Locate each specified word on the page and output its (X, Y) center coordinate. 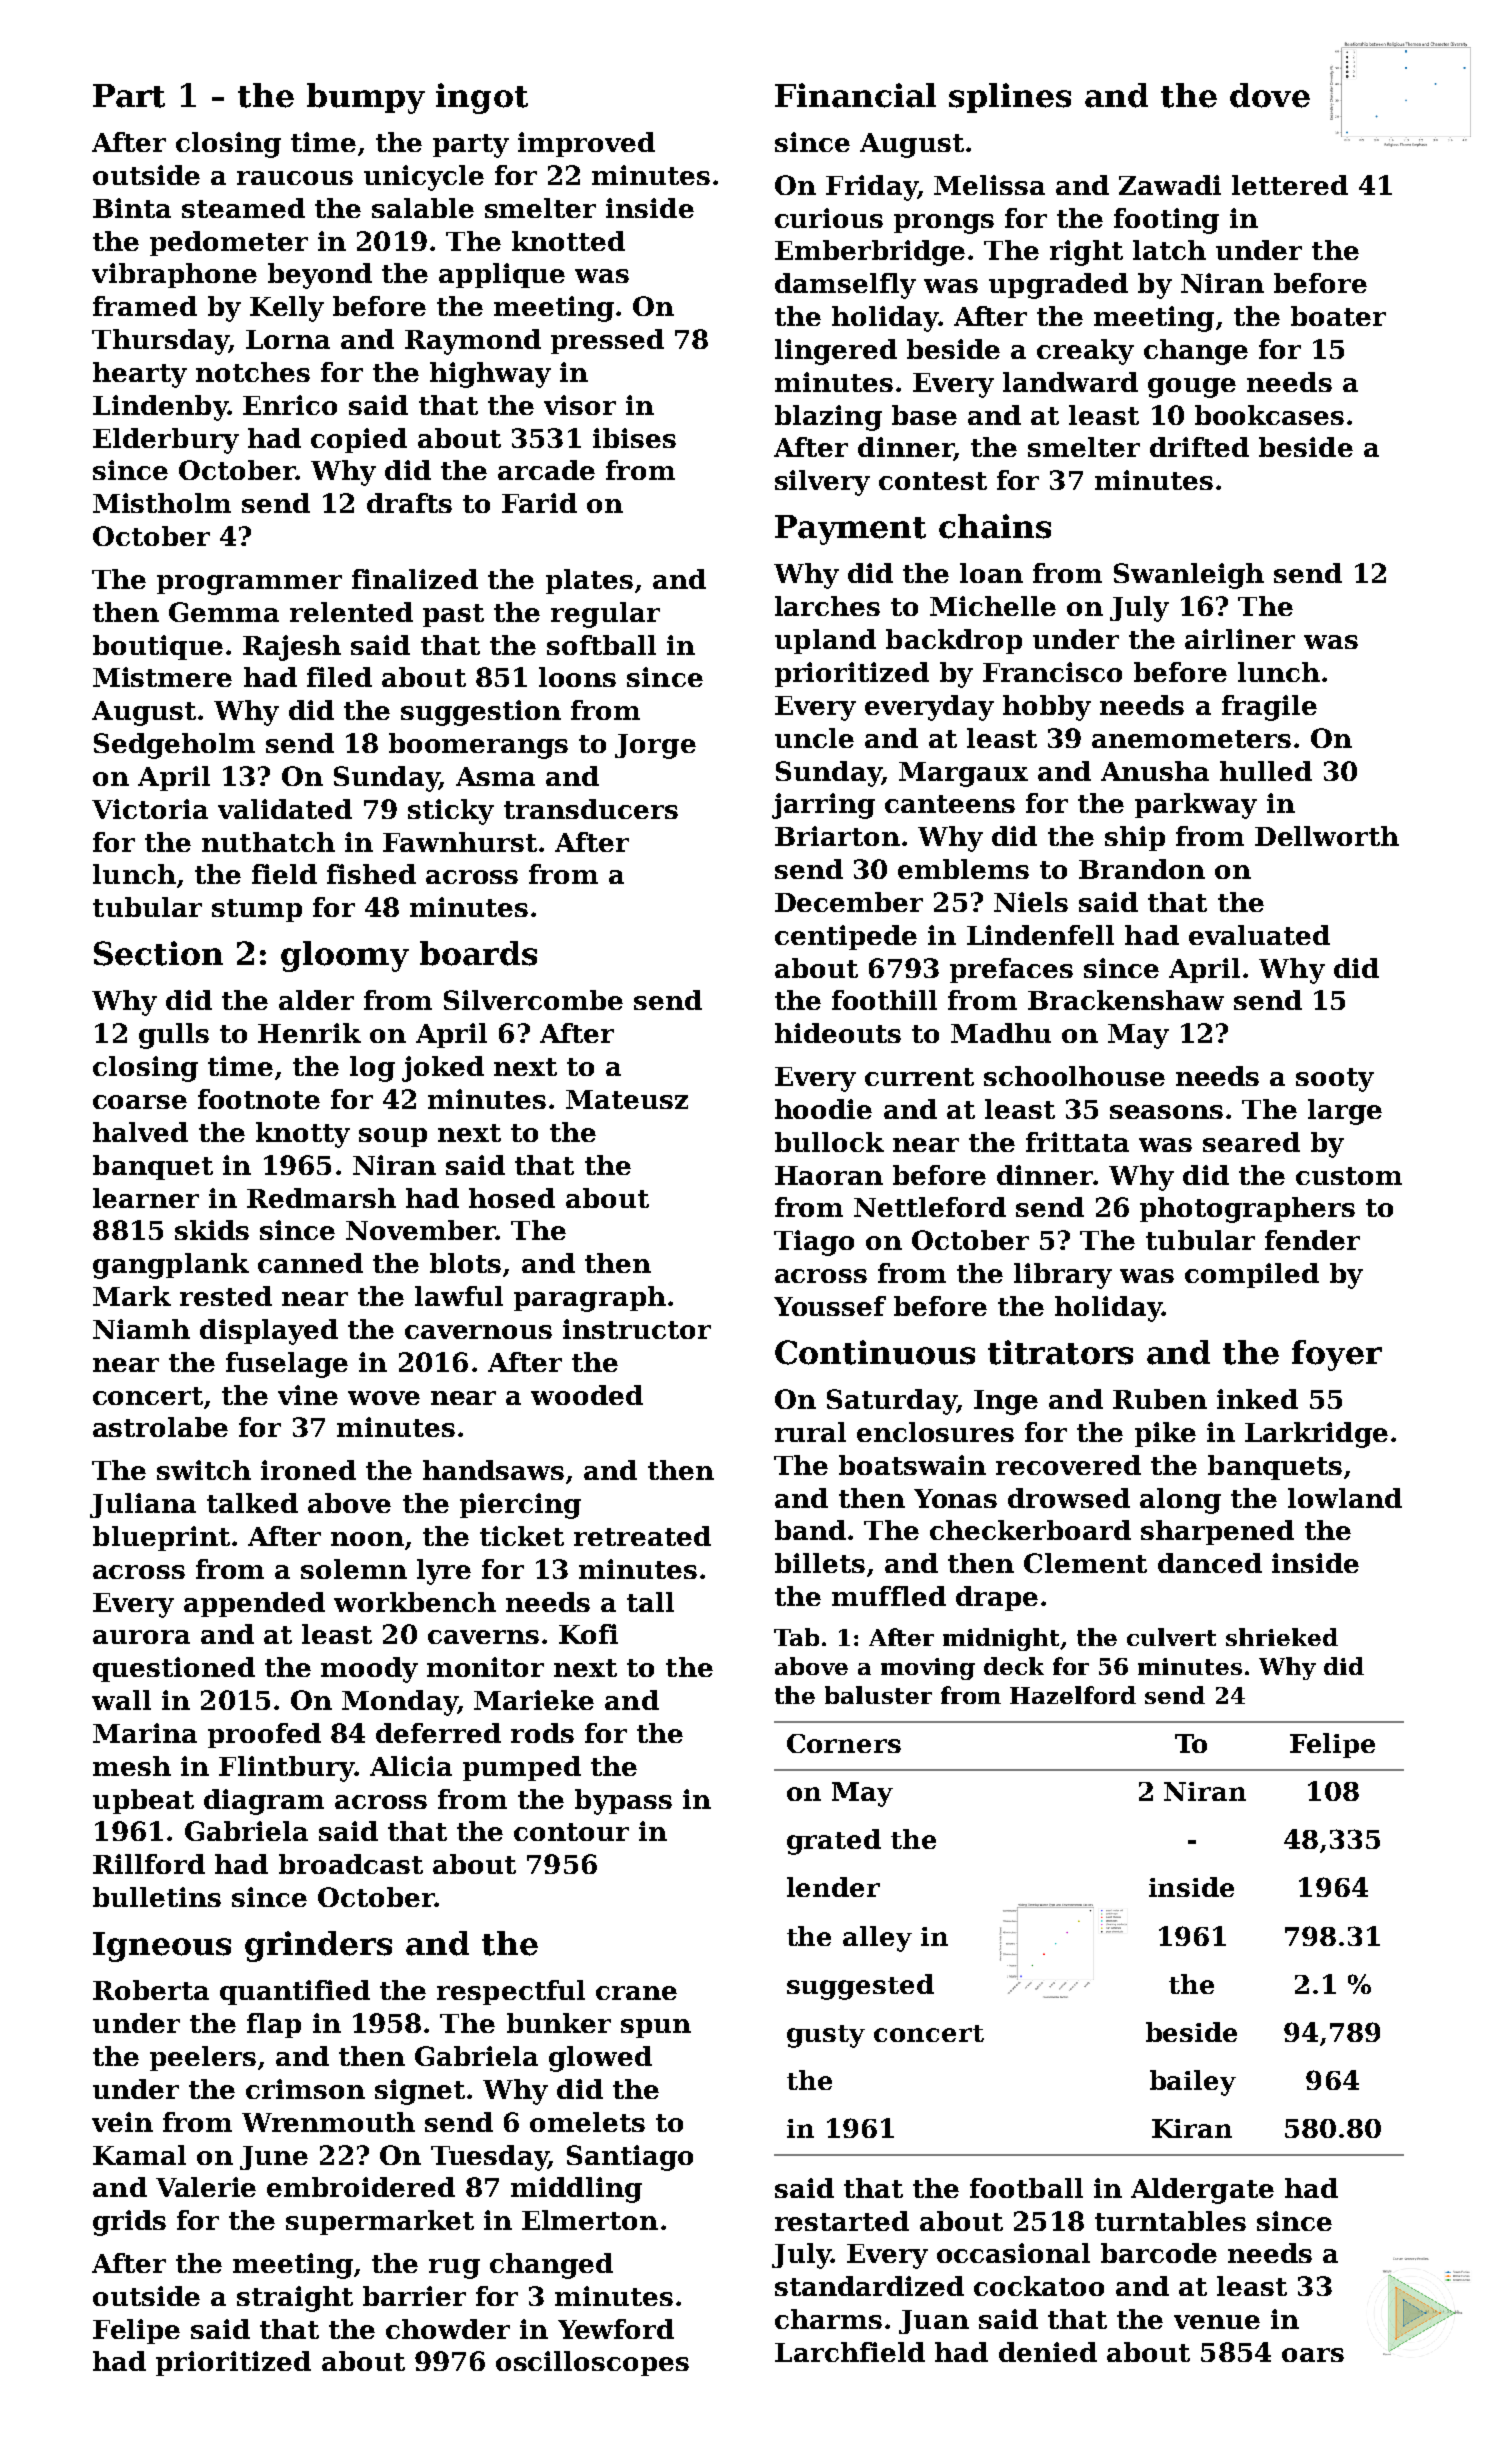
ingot (482, 98)
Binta (132, 208)
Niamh (141, 1329)
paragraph (590, 1299)
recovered (1068, 1465)
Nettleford (930, 1207)
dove (1270, 95)
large (1345, 1112)
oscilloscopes (592, 2363)
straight (295, 2299)
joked (443, 1069)
